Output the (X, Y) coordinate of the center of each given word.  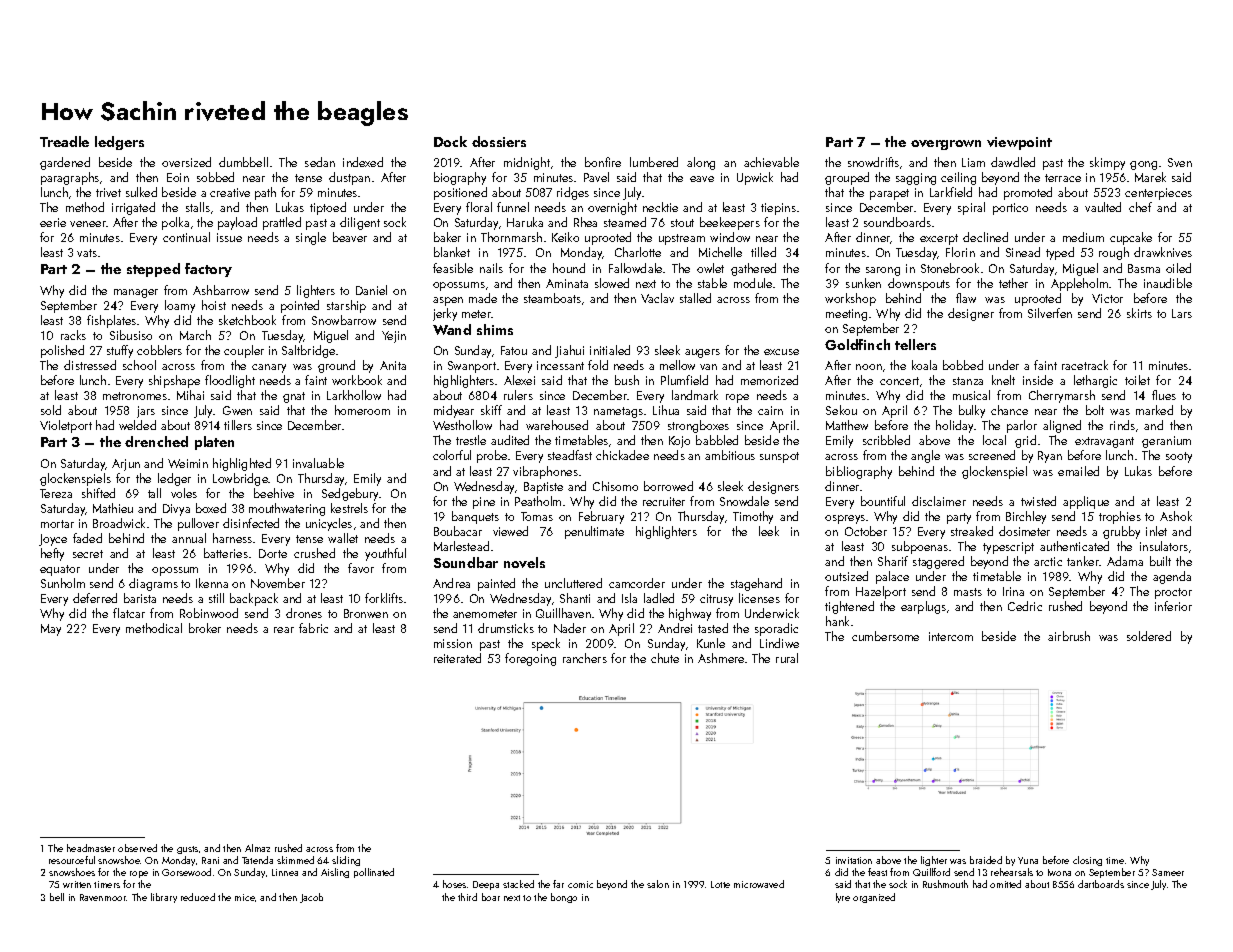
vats (87, 253)
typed (1060, 253)
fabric (313, 628)
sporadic (776, 629)
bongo (564, 898)
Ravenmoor (103, 897)
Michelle (720, 252)
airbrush (1069, 636)
